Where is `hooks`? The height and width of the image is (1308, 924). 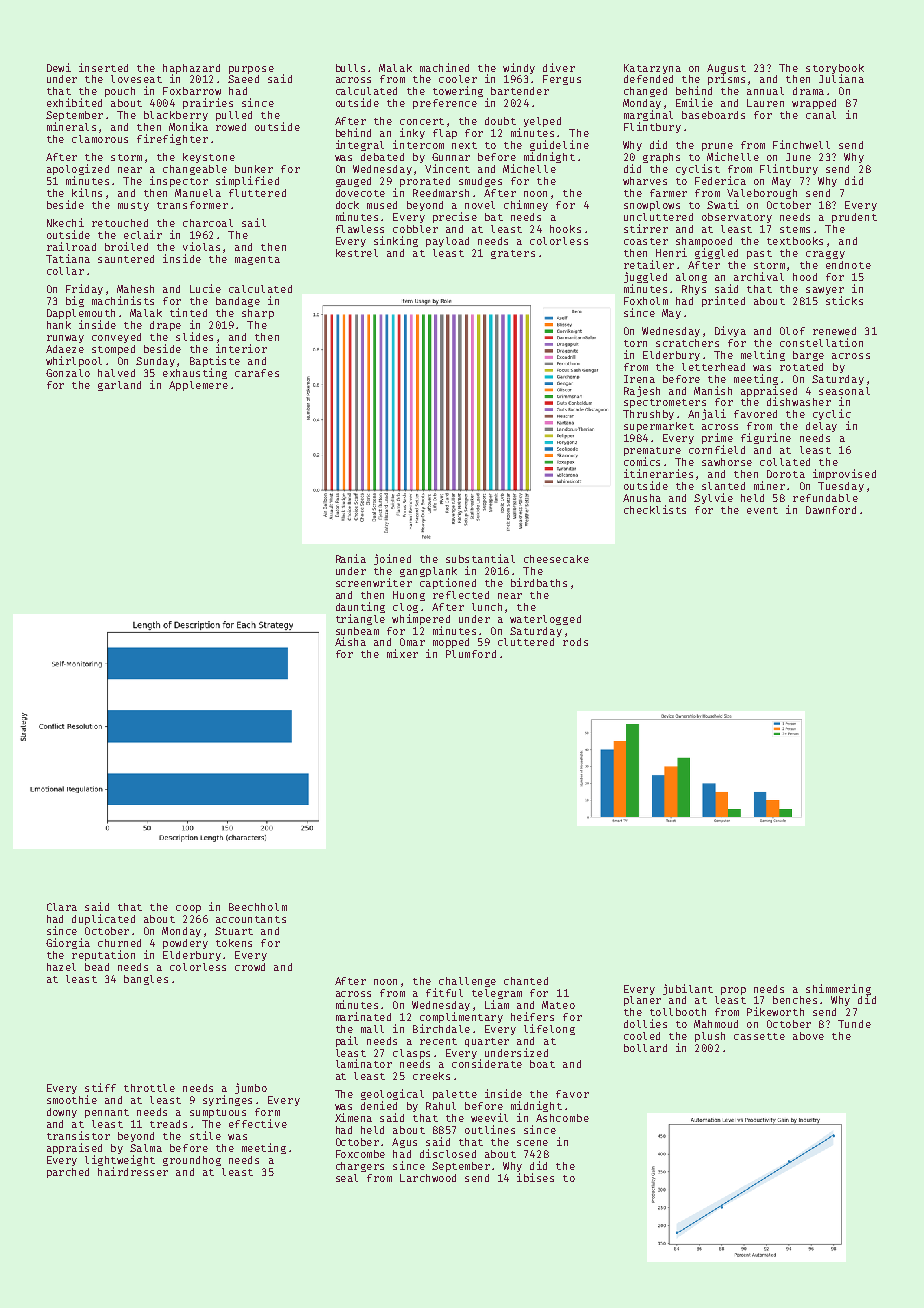 hooks is located at coordinates (565, 229).
